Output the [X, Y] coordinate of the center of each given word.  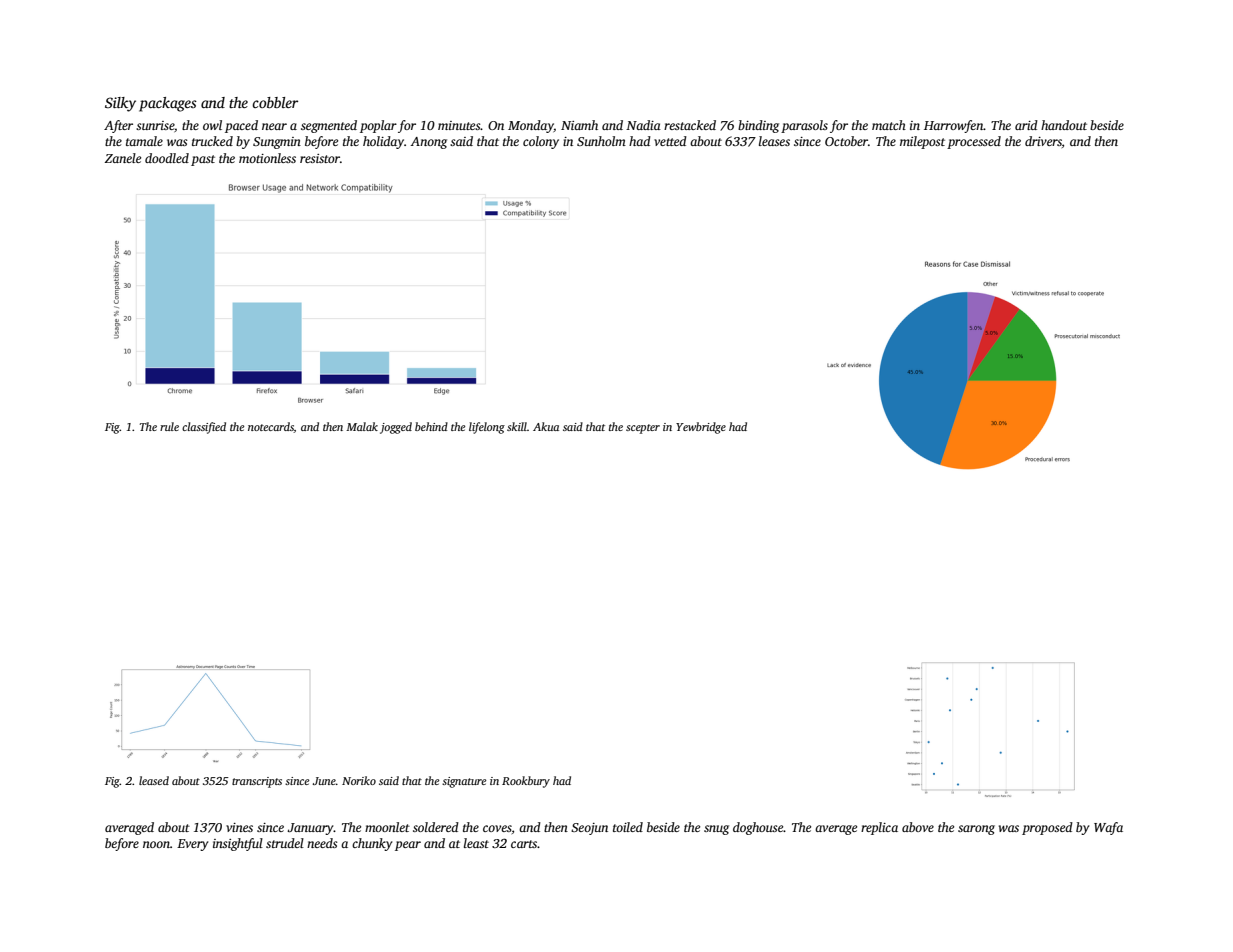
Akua [546, 426]
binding [758, 126]
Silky [120, 104]
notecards [271, 427]
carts [524, 844]
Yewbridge [701, 428]
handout [1064, 125]
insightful [238, 844]
